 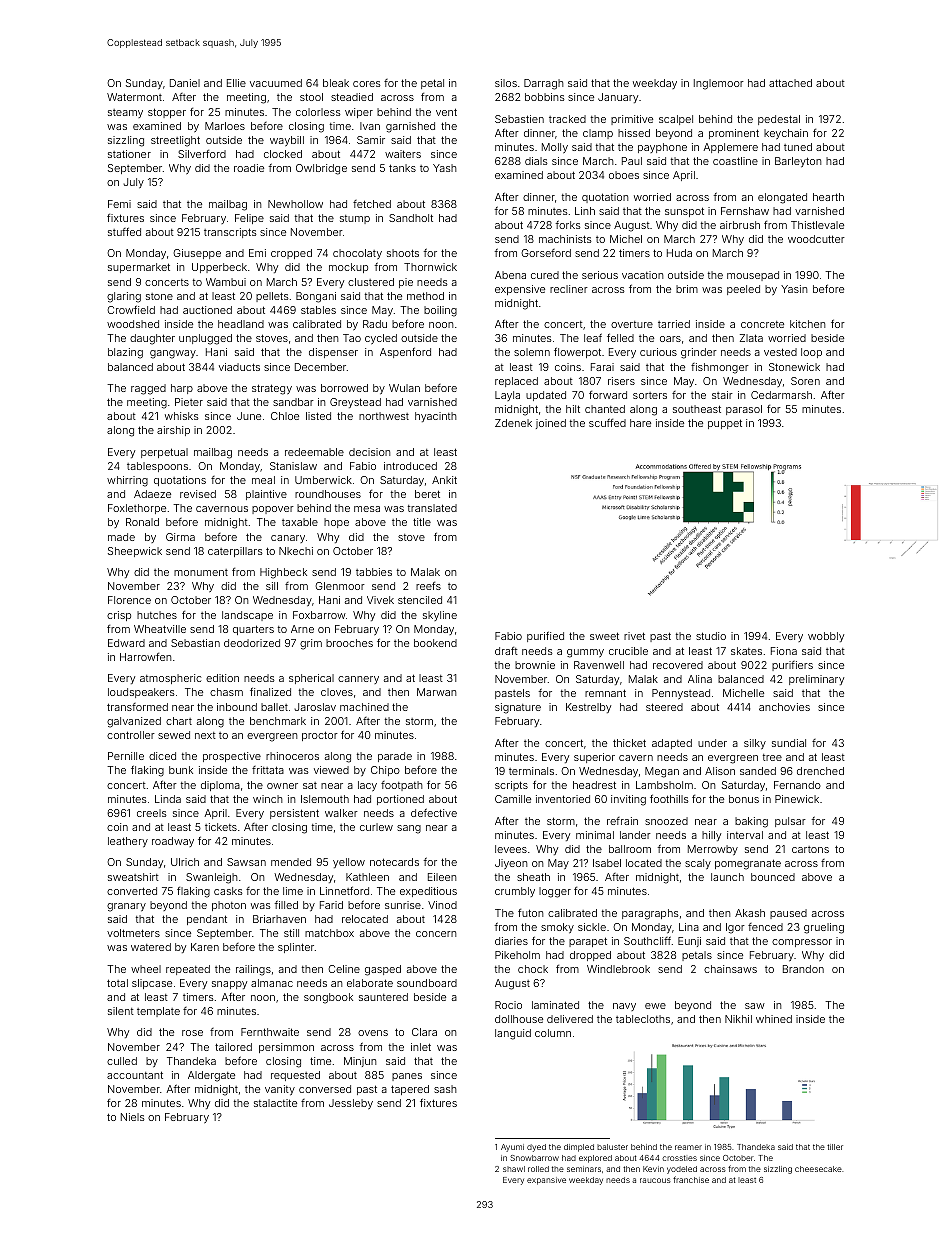 What do you see at coordinates (275, 1103) in the image?
I see `stalactite` at bounding box center [275, 1103].
